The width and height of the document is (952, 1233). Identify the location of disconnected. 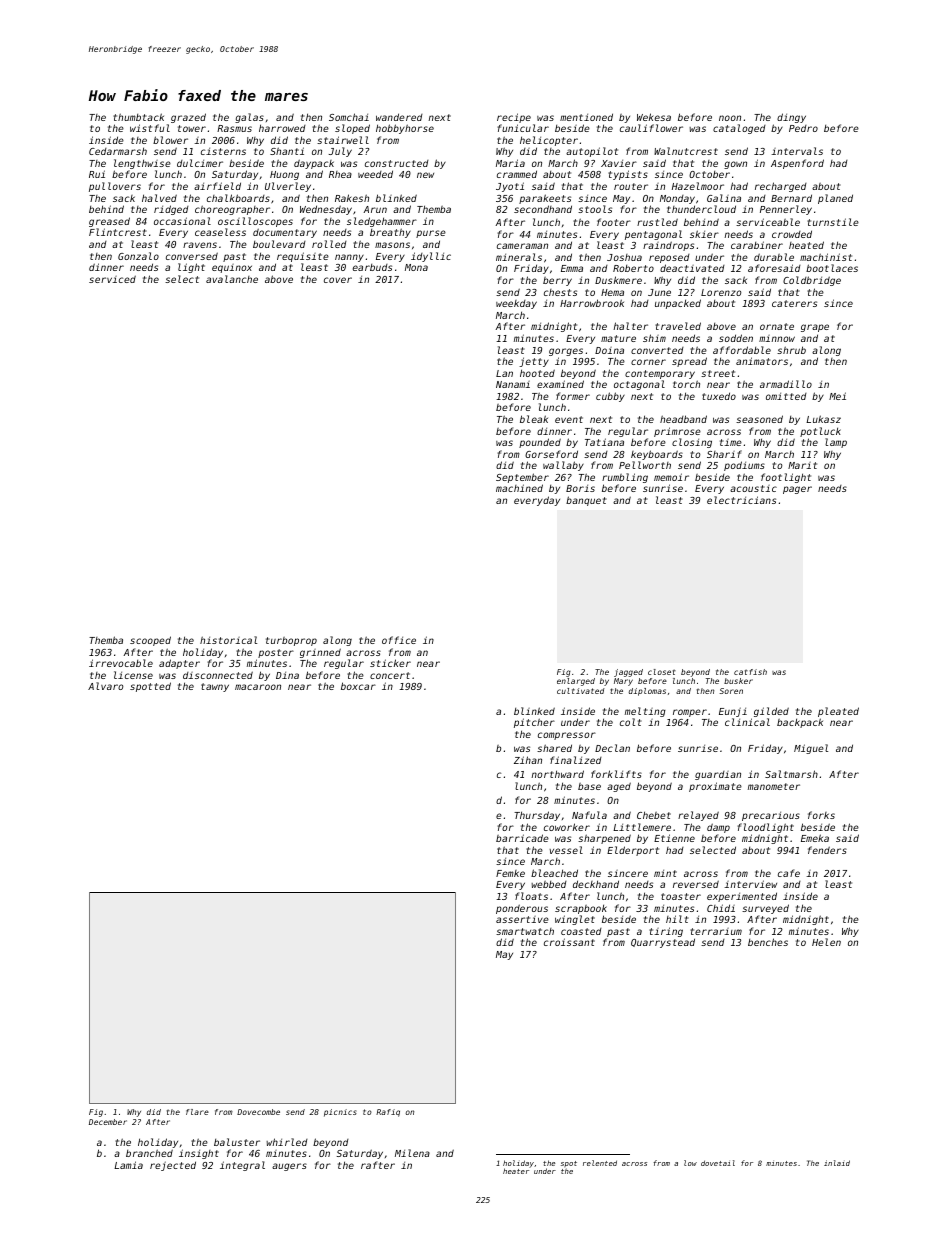
(218, 675).
